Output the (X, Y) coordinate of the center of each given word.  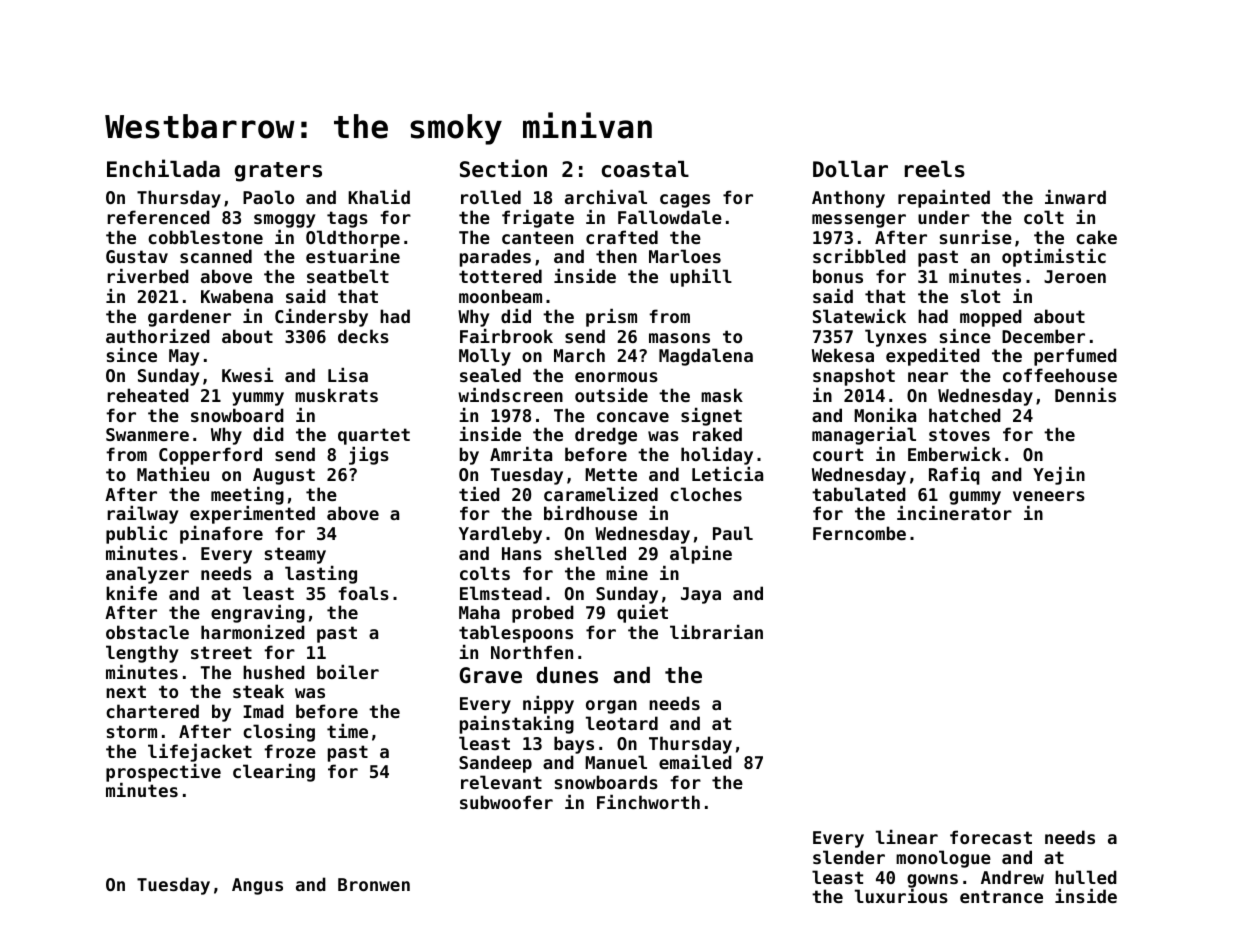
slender (849, 857)
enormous (616, 377)
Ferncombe (859, 533)
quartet (374, 436)
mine (627, 573)
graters (278, 172)
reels (935, 169)
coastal (645, 169)
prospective (163, 773)
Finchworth (648, 802)
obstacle (147, 632)
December (1043, 336)
